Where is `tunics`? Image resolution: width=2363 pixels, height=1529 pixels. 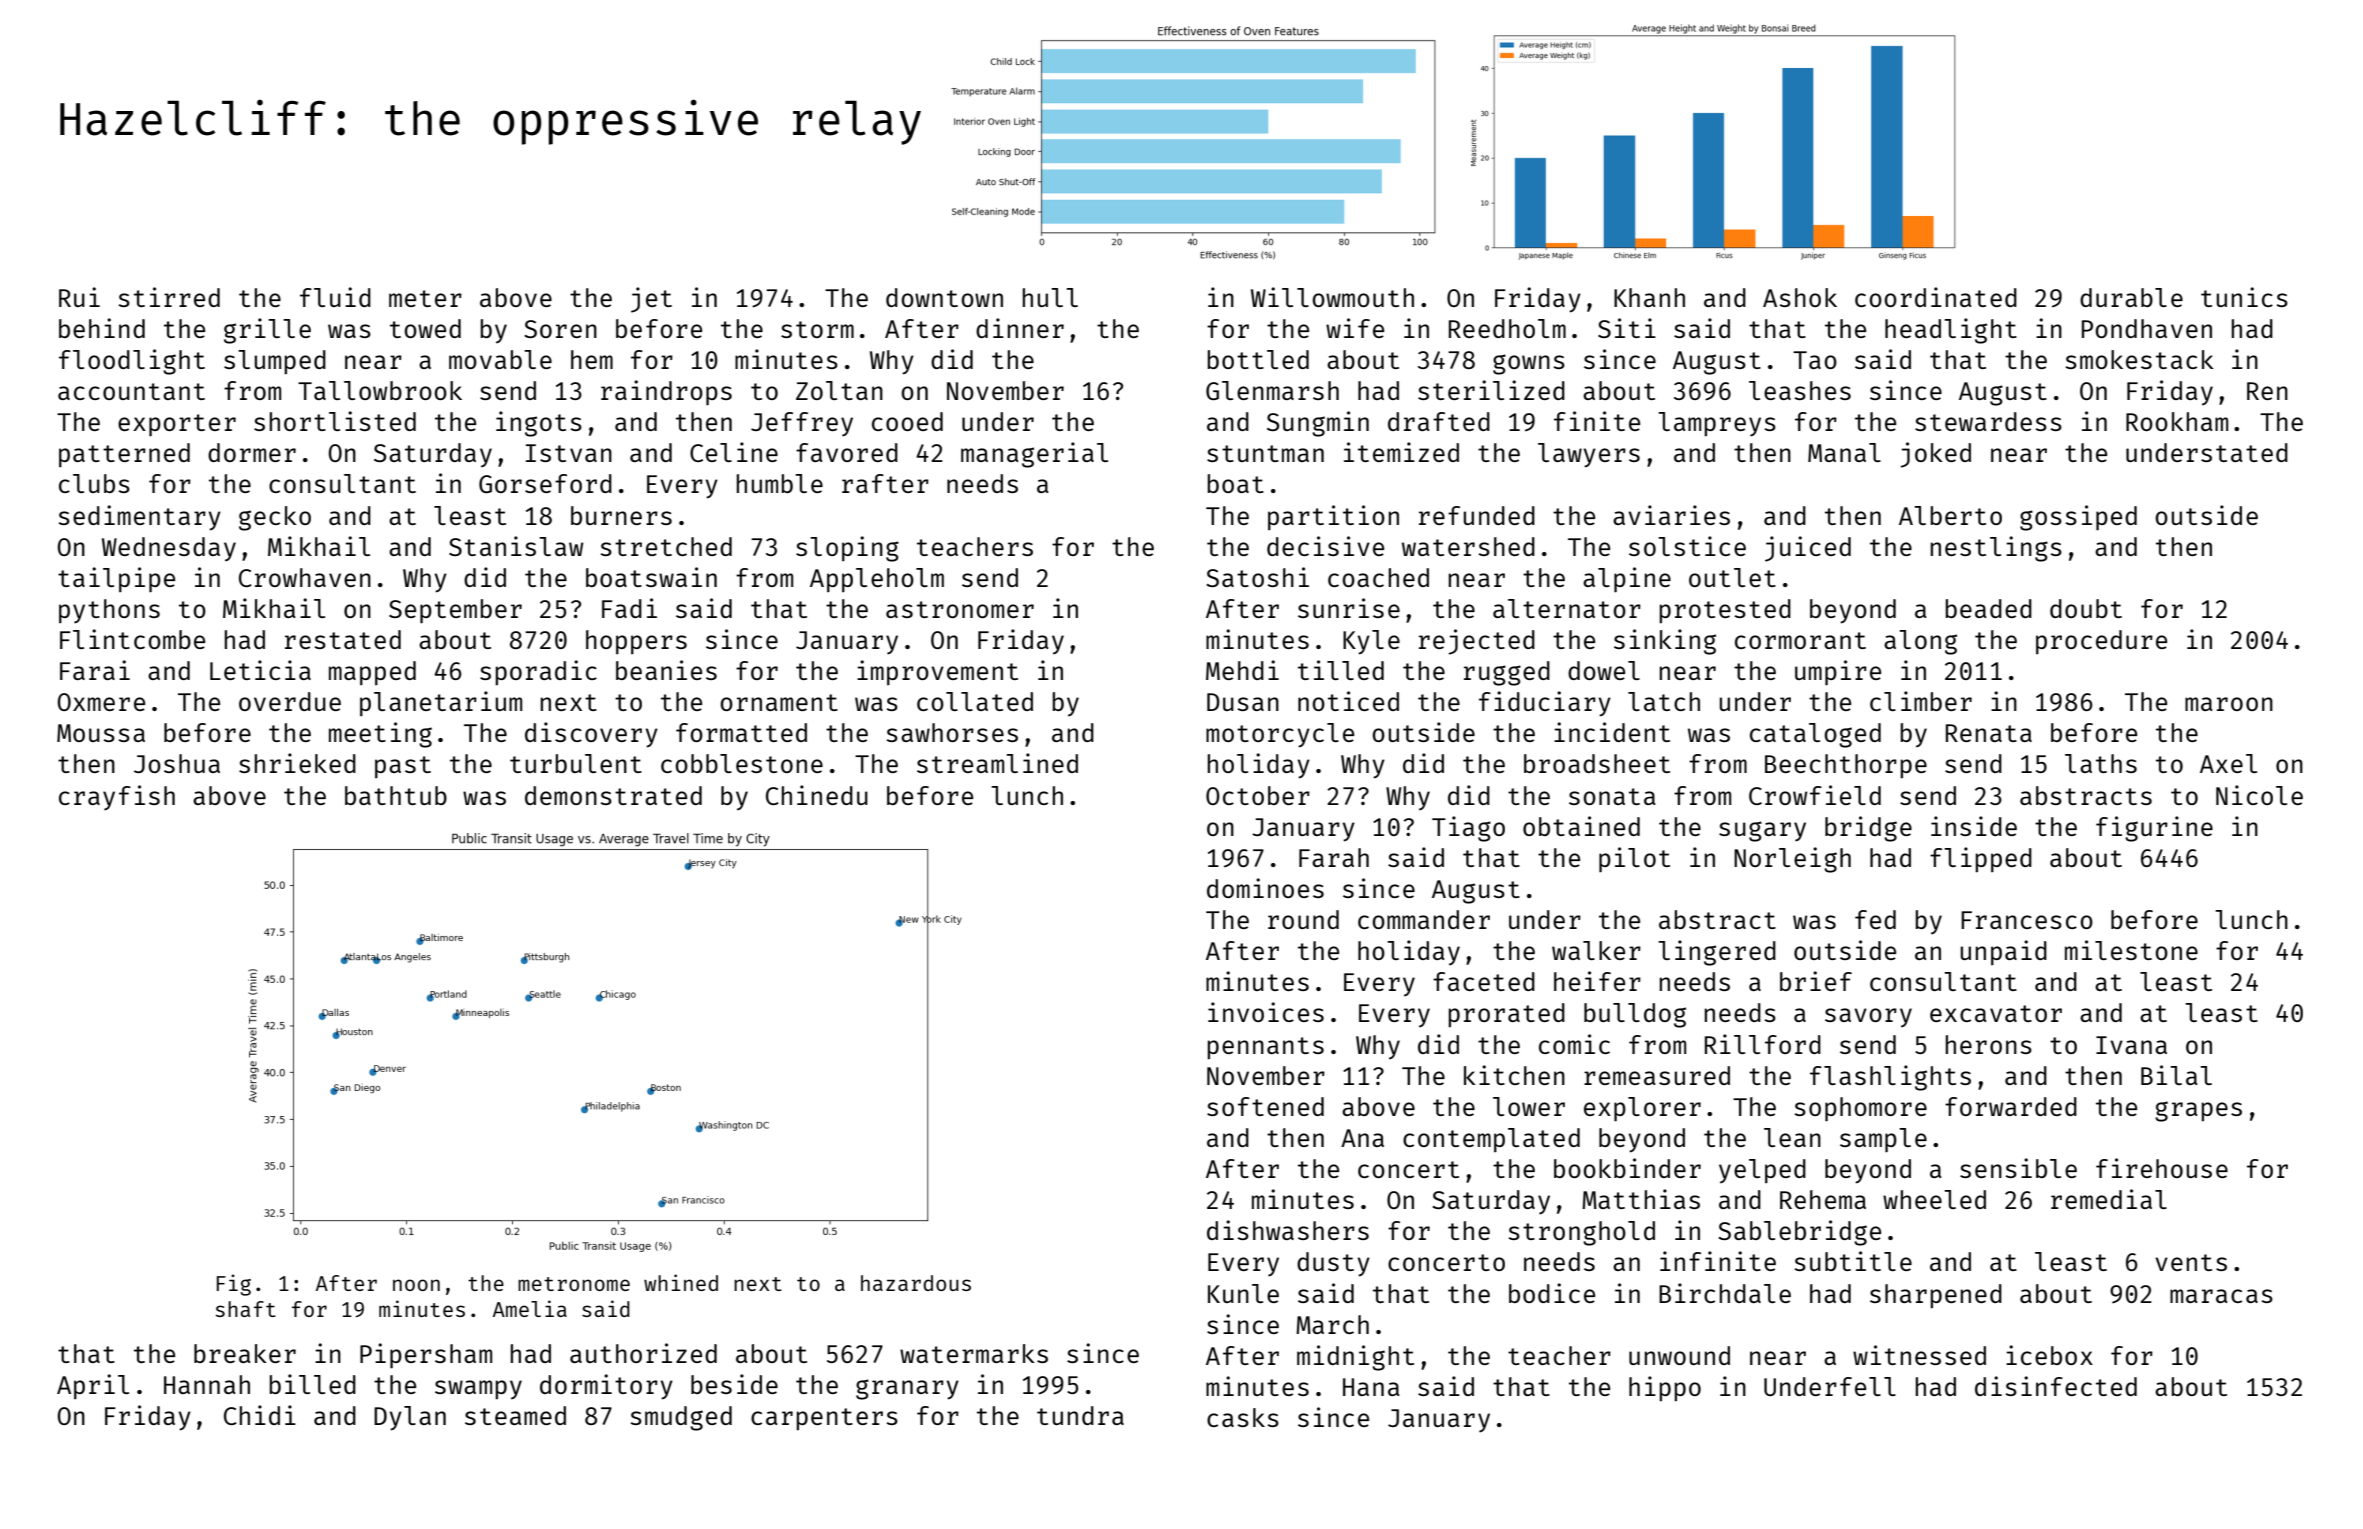 tunics is located at coordinates (2244, 297).
